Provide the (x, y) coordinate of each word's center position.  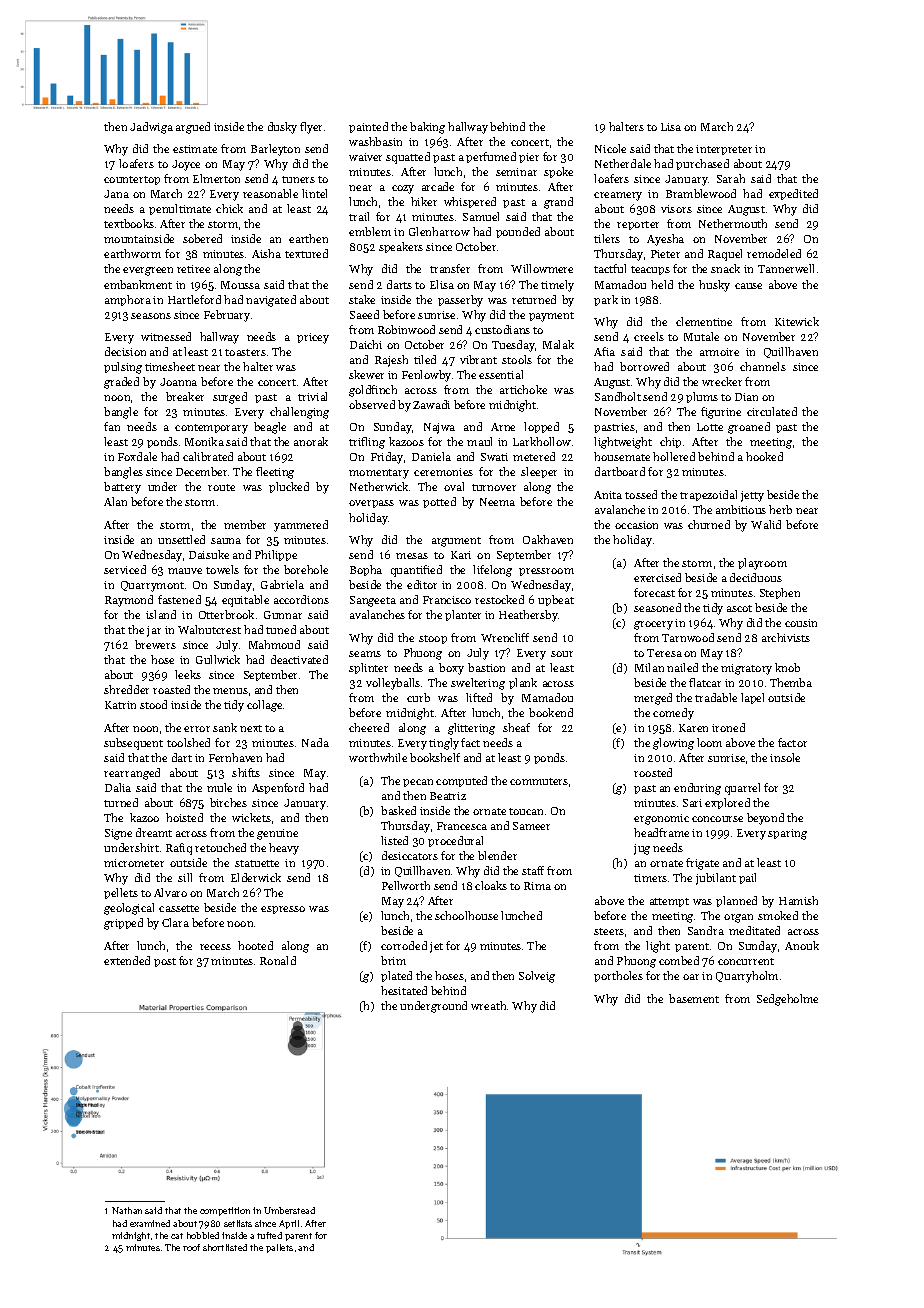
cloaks (491, 885)
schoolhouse (466, 915)
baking (427, 128)
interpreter (724, 150)
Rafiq (179, 849)
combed (679, 960)
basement (694, 998)
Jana (116, 194)
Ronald (278, 960)
